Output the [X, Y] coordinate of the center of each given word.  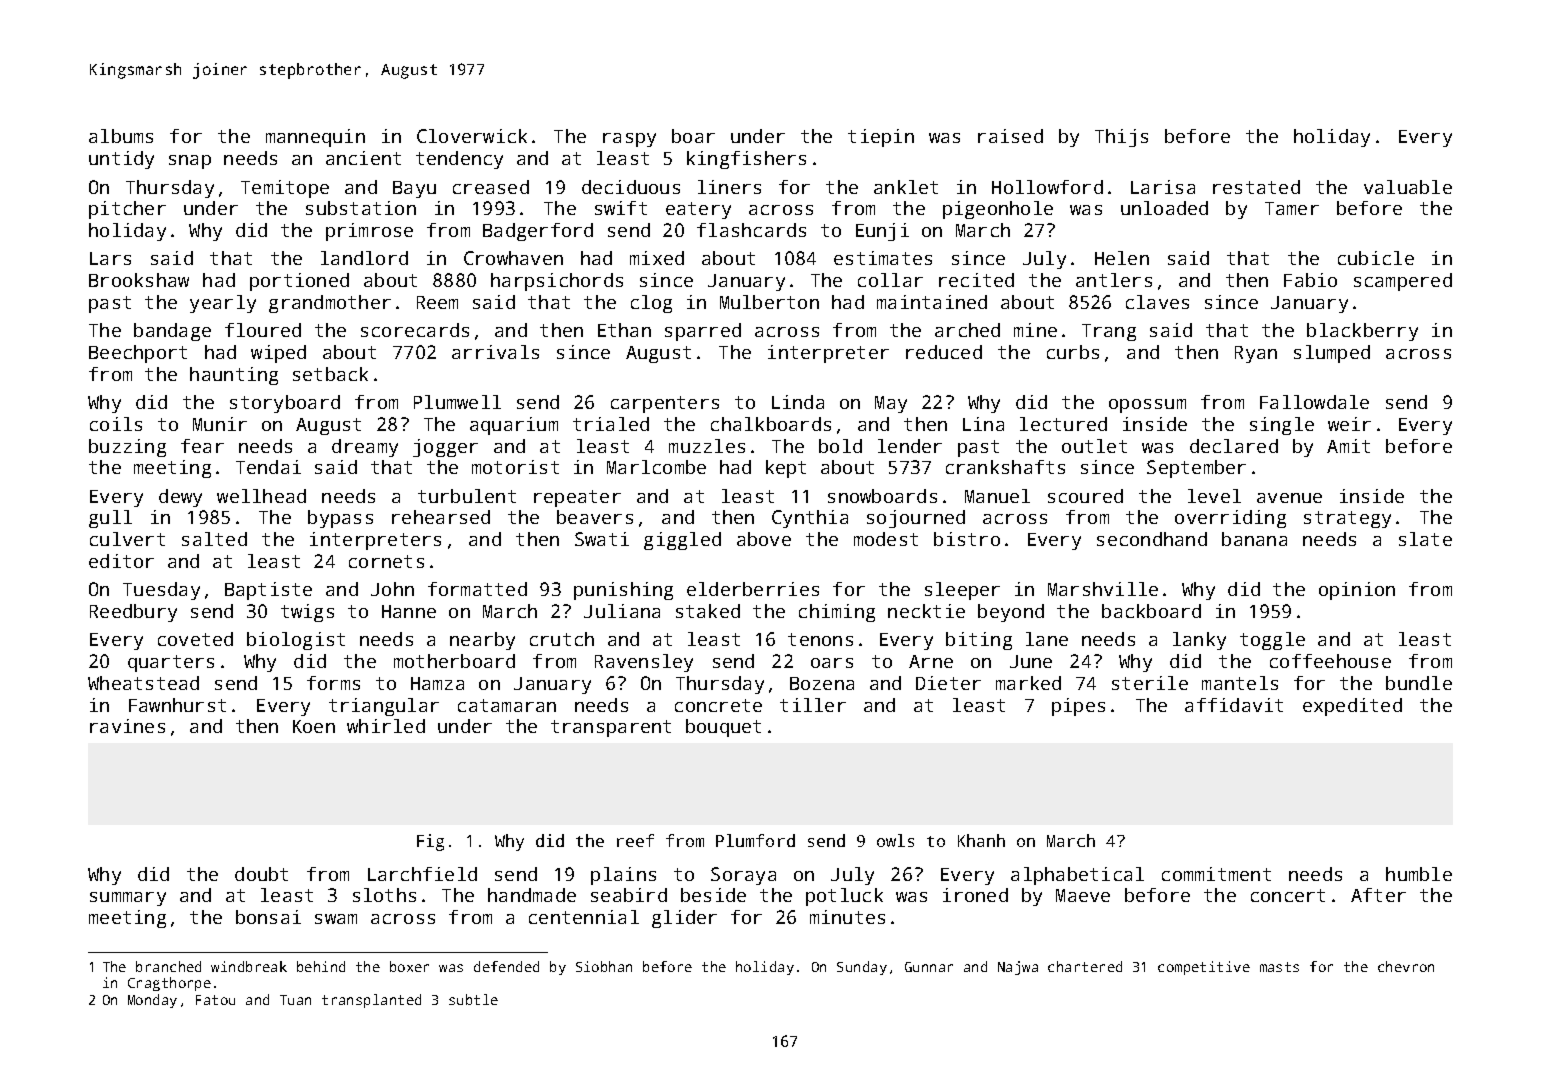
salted [214, 539]
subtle [473, 999]
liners [729, 187]
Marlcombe [656, 467]
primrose [369, 232]
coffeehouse [1330, 661]
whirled [386, 726]
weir [1349, 424]
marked [1028, 683]
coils [116, 424]
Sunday [862, 968]
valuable [1408, 187]
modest [886, 539]
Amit [1348, 446]
